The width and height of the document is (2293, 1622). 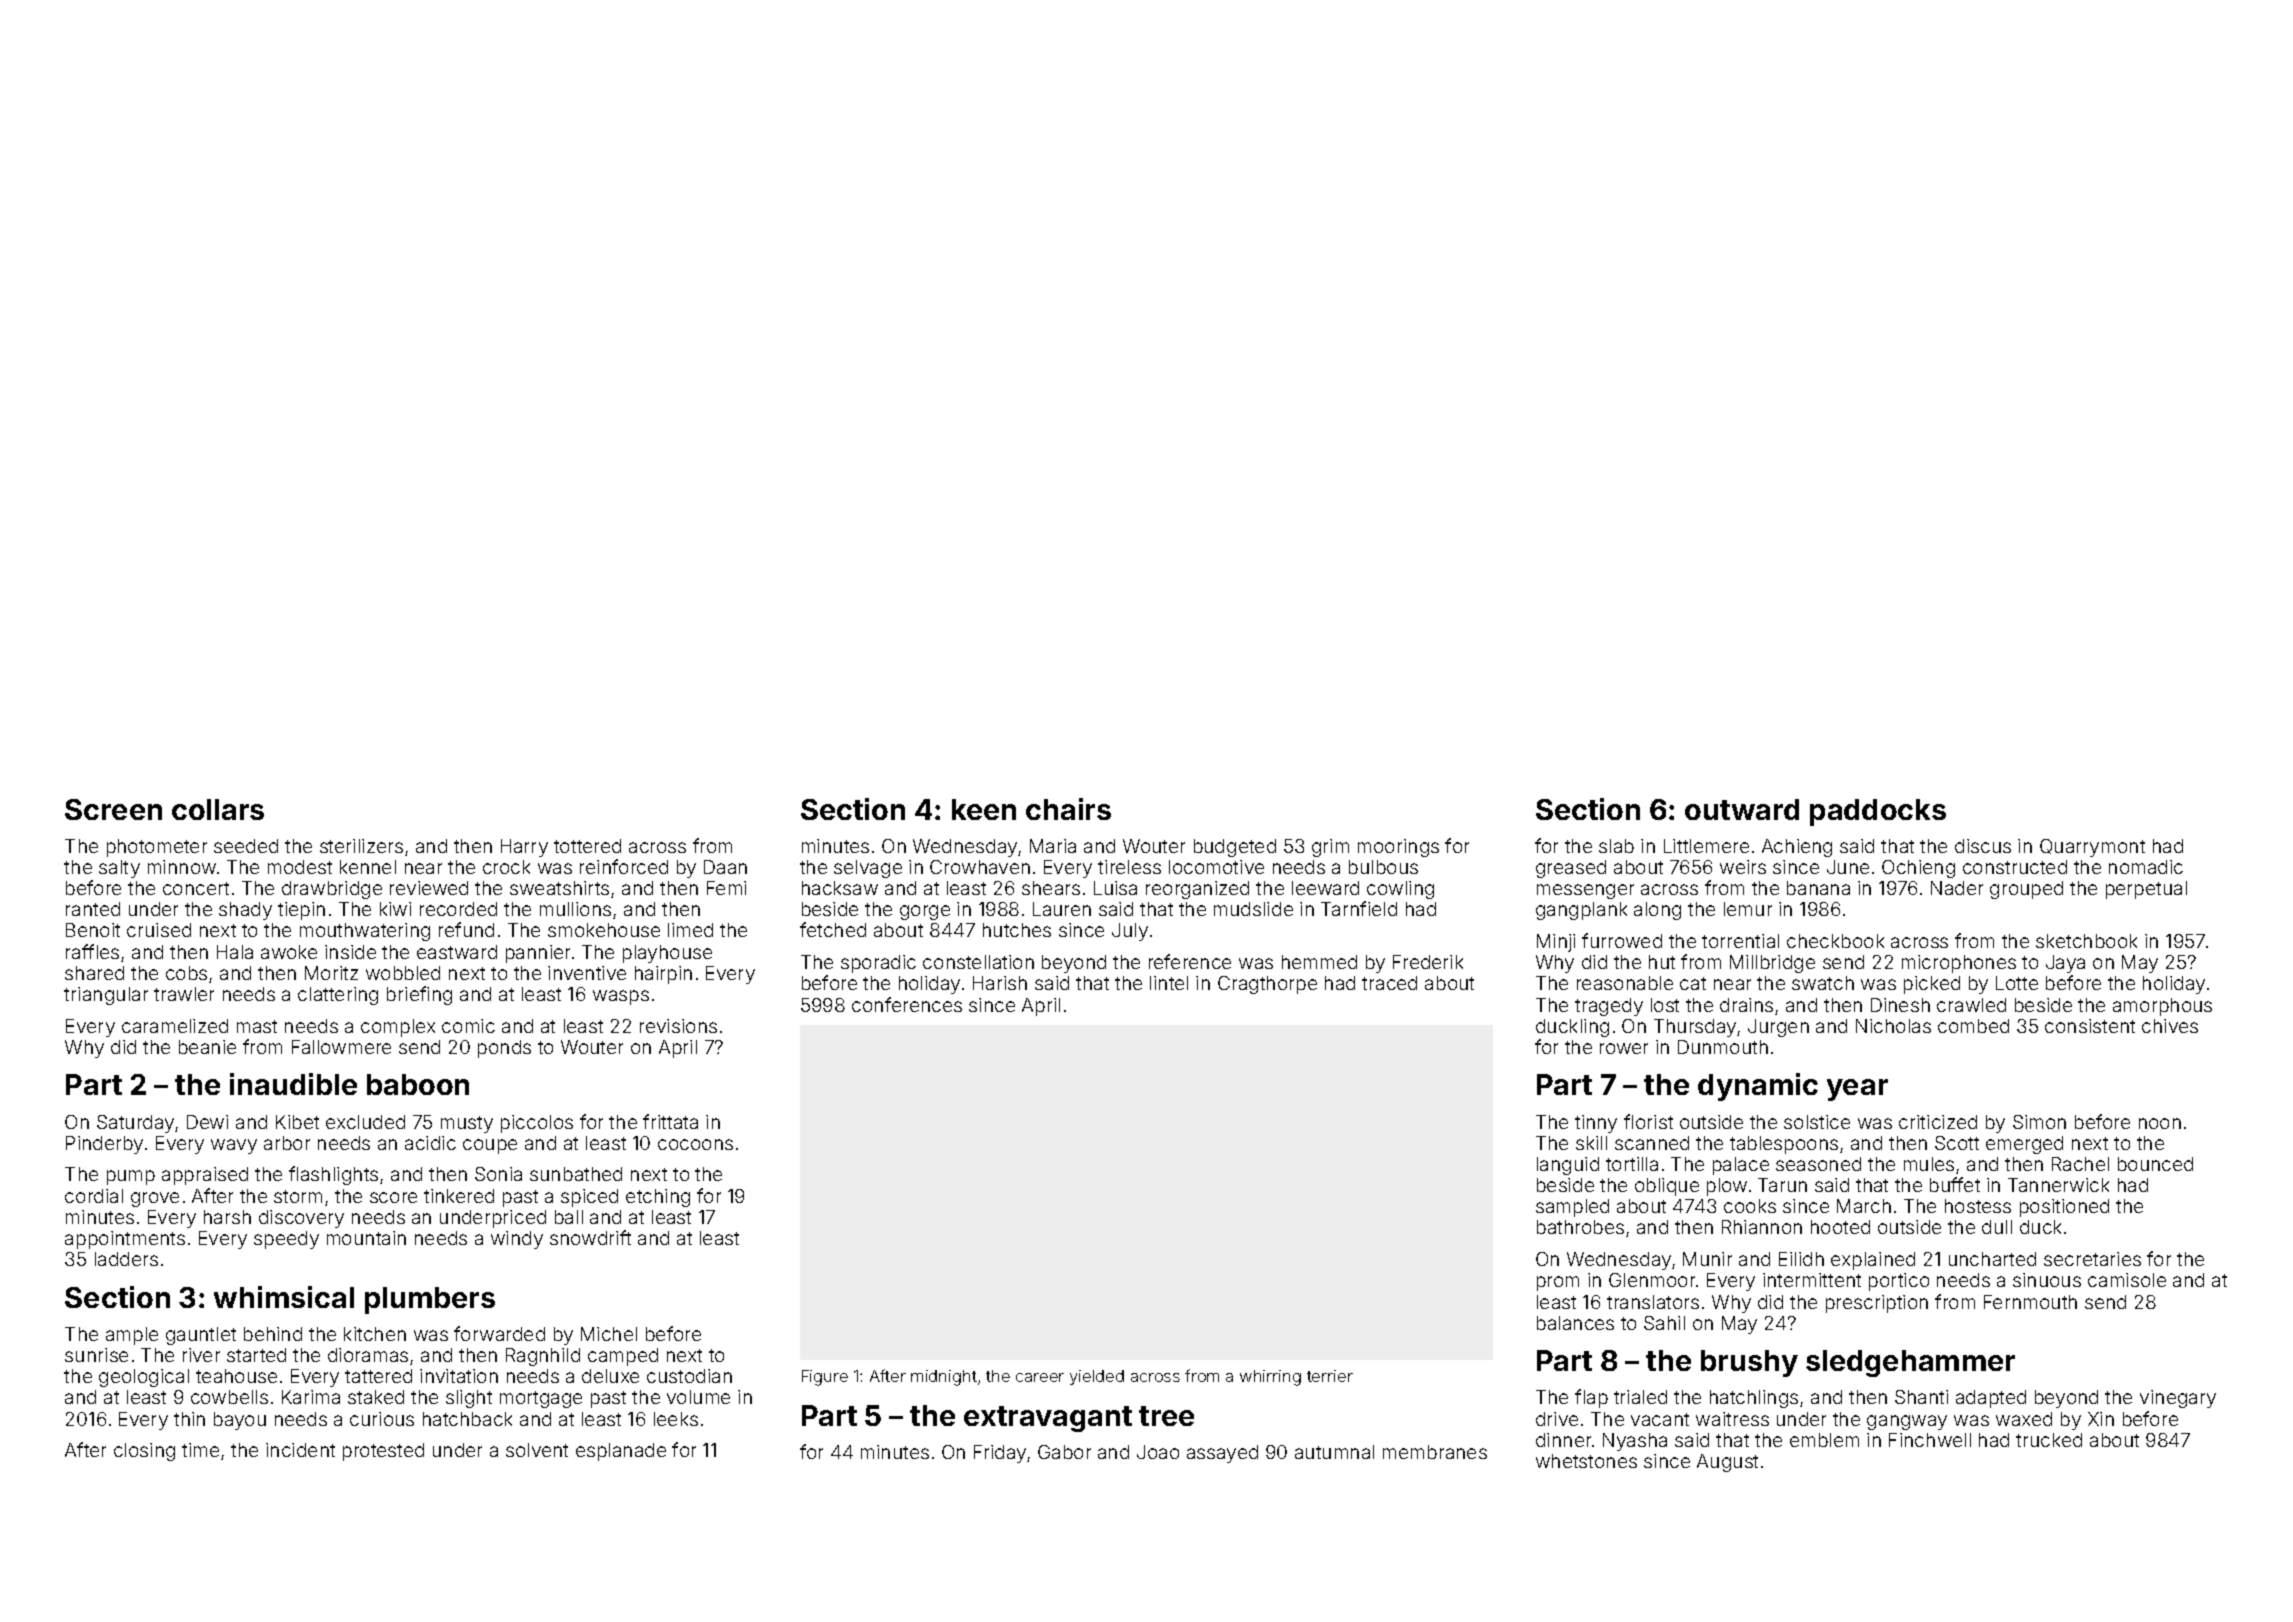 I want to click on Michel, so click(x=609, y=1334).
